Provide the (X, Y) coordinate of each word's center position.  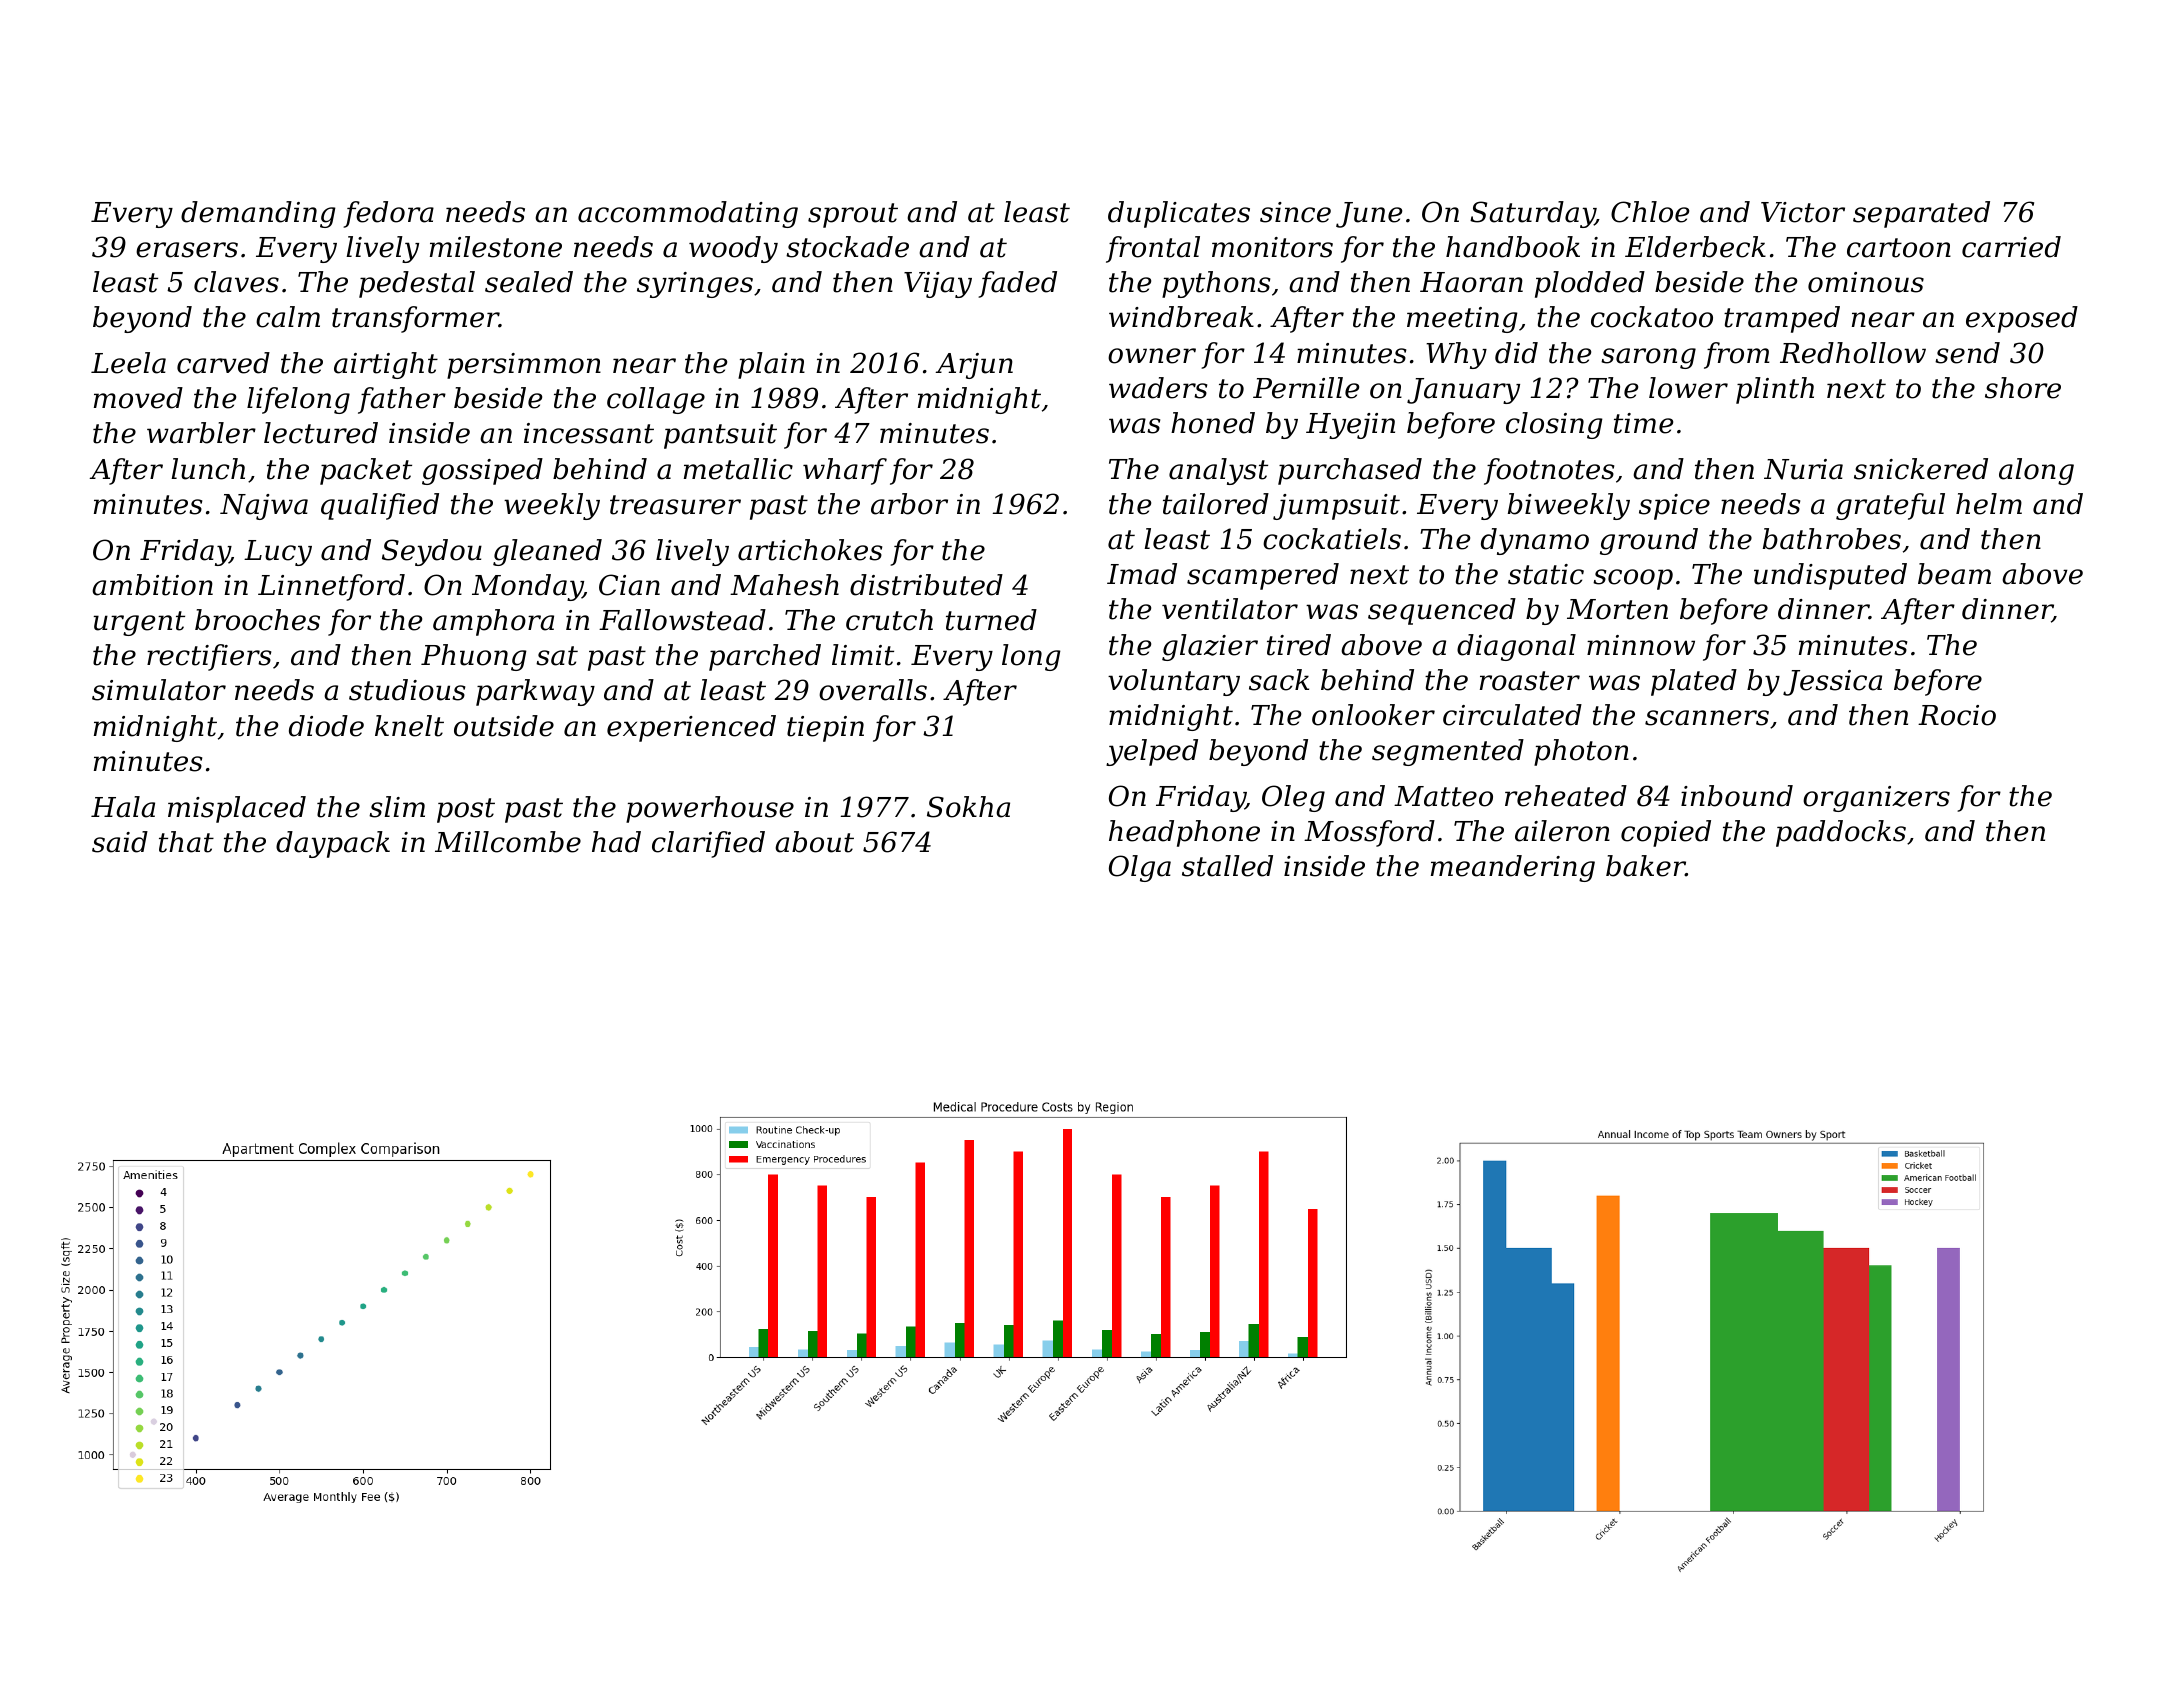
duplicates (1179, 214)
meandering (1513, 868)
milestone (496, 247)
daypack (333, 844)
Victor (1803, 212)
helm (1989, 504)
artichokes (810, 550)
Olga (1140, 868)
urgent (139, 623)
